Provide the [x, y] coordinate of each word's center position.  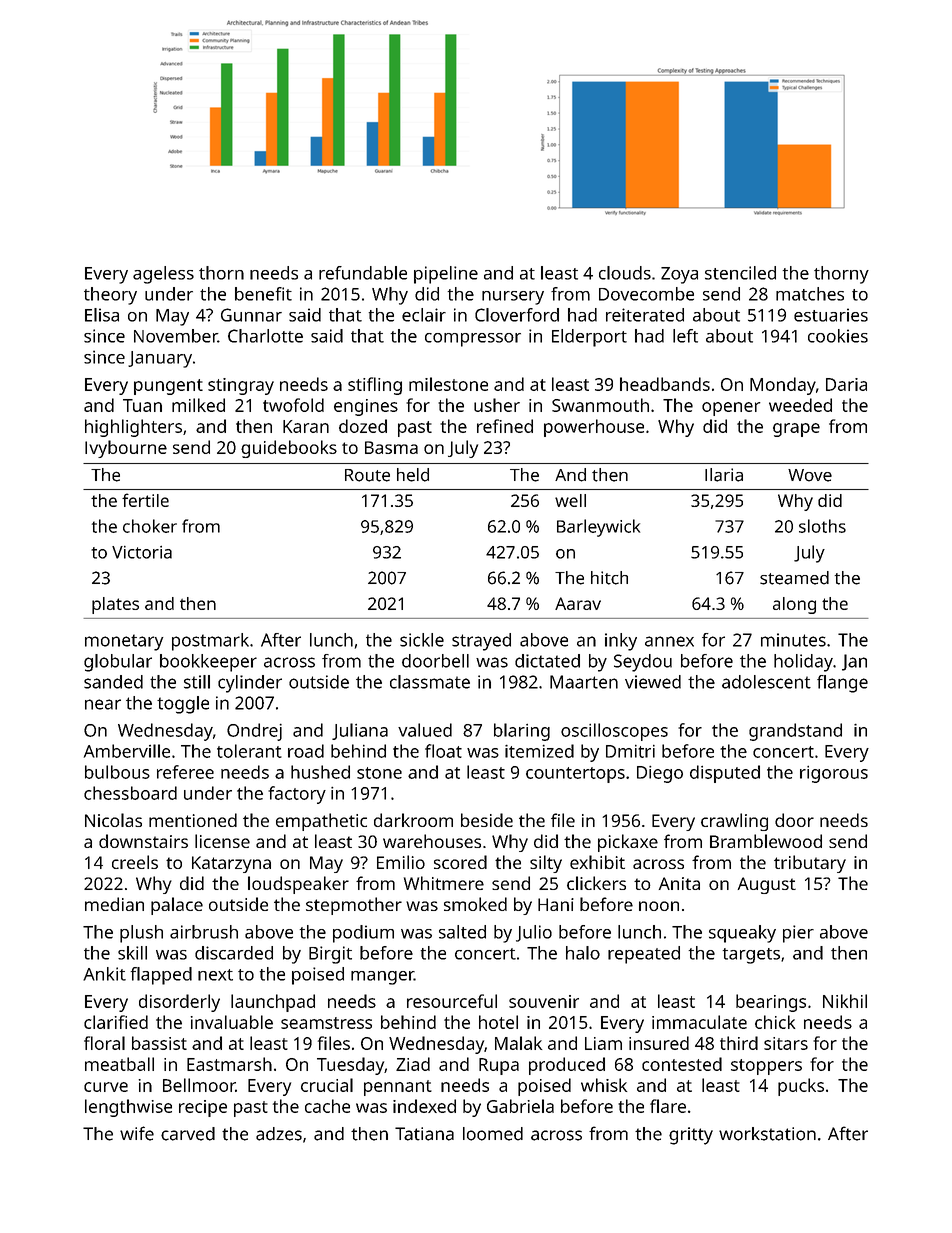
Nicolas [113, 820]
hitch [609, 578]
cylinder [250, 684]
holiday [803, 663]
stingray [241, 386]
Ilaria [724, 475]
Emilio [401, 862]
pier [798, 934]
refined [505, 426]
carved [188, 1134]
